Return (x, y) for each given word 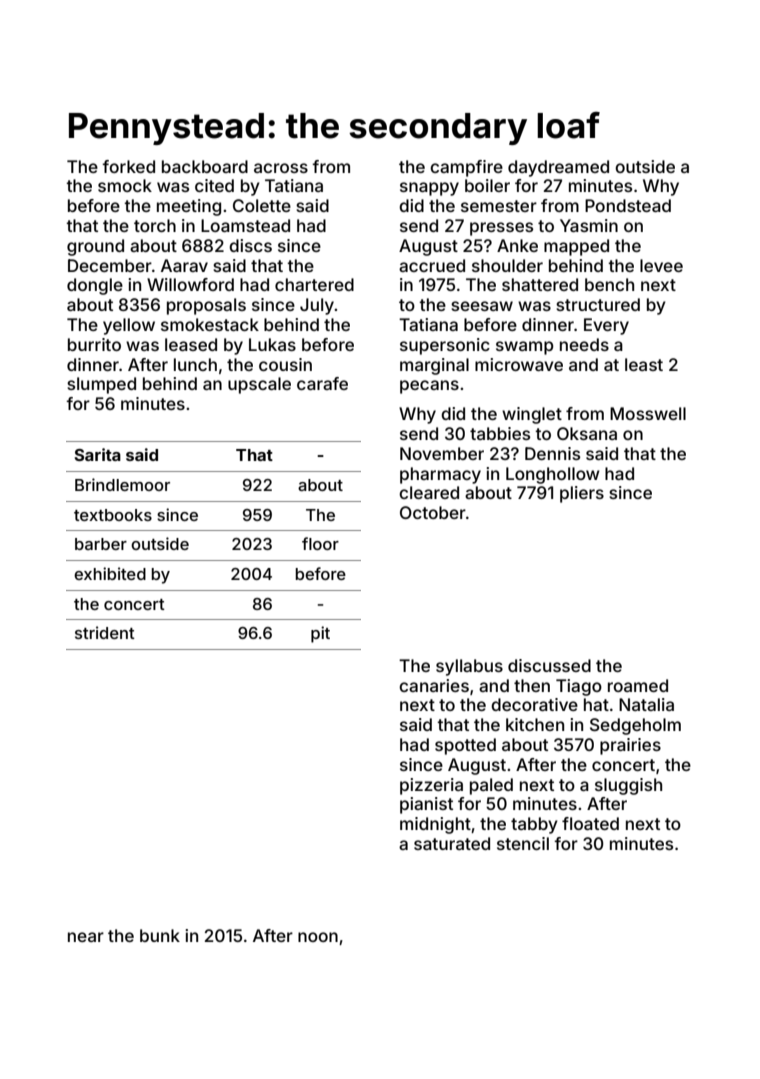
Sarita (97, 454)
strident (105, 632)
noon (318, 937)
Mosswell (648, 413)
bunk (160, 935)
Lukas (272, 344)
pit (320, 634)
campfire (466, 168)
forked (128, 166)
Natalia (646, 704)
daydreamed (558, 168)
